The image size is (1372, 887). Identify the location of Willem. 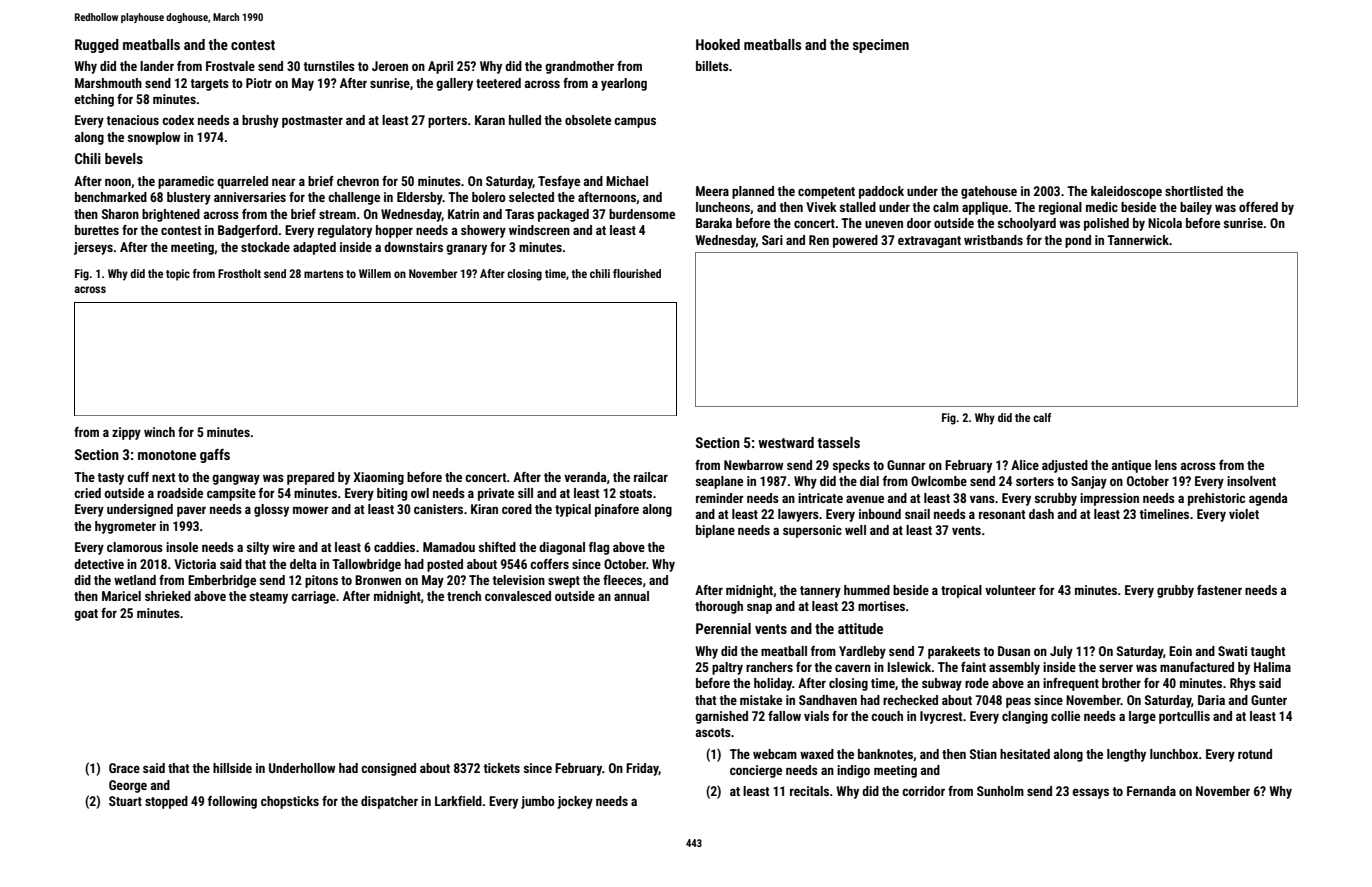
(375, 273).
